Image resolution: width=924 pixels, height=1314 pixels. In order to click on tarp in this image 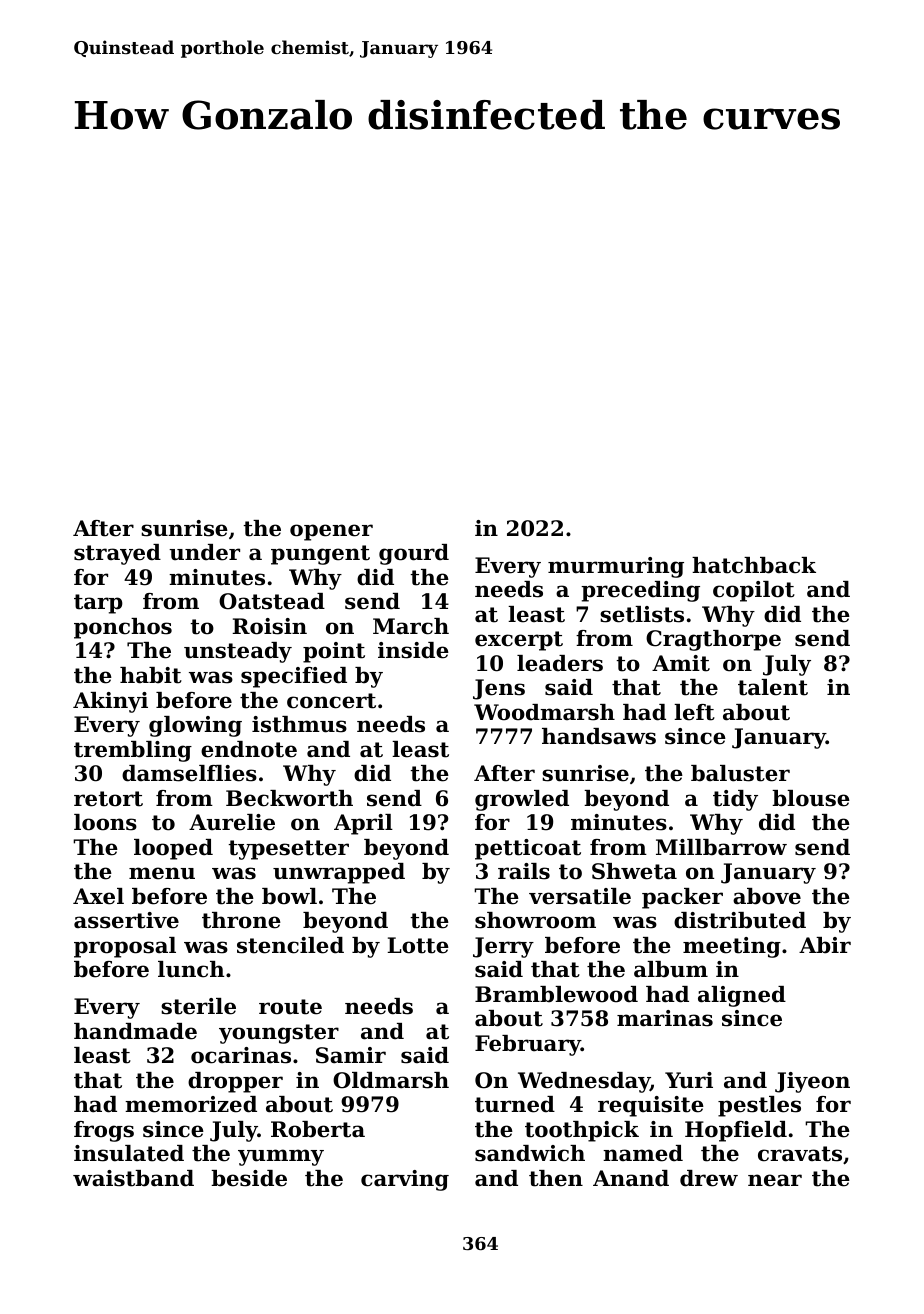, I will do `click(98, 604)`.
